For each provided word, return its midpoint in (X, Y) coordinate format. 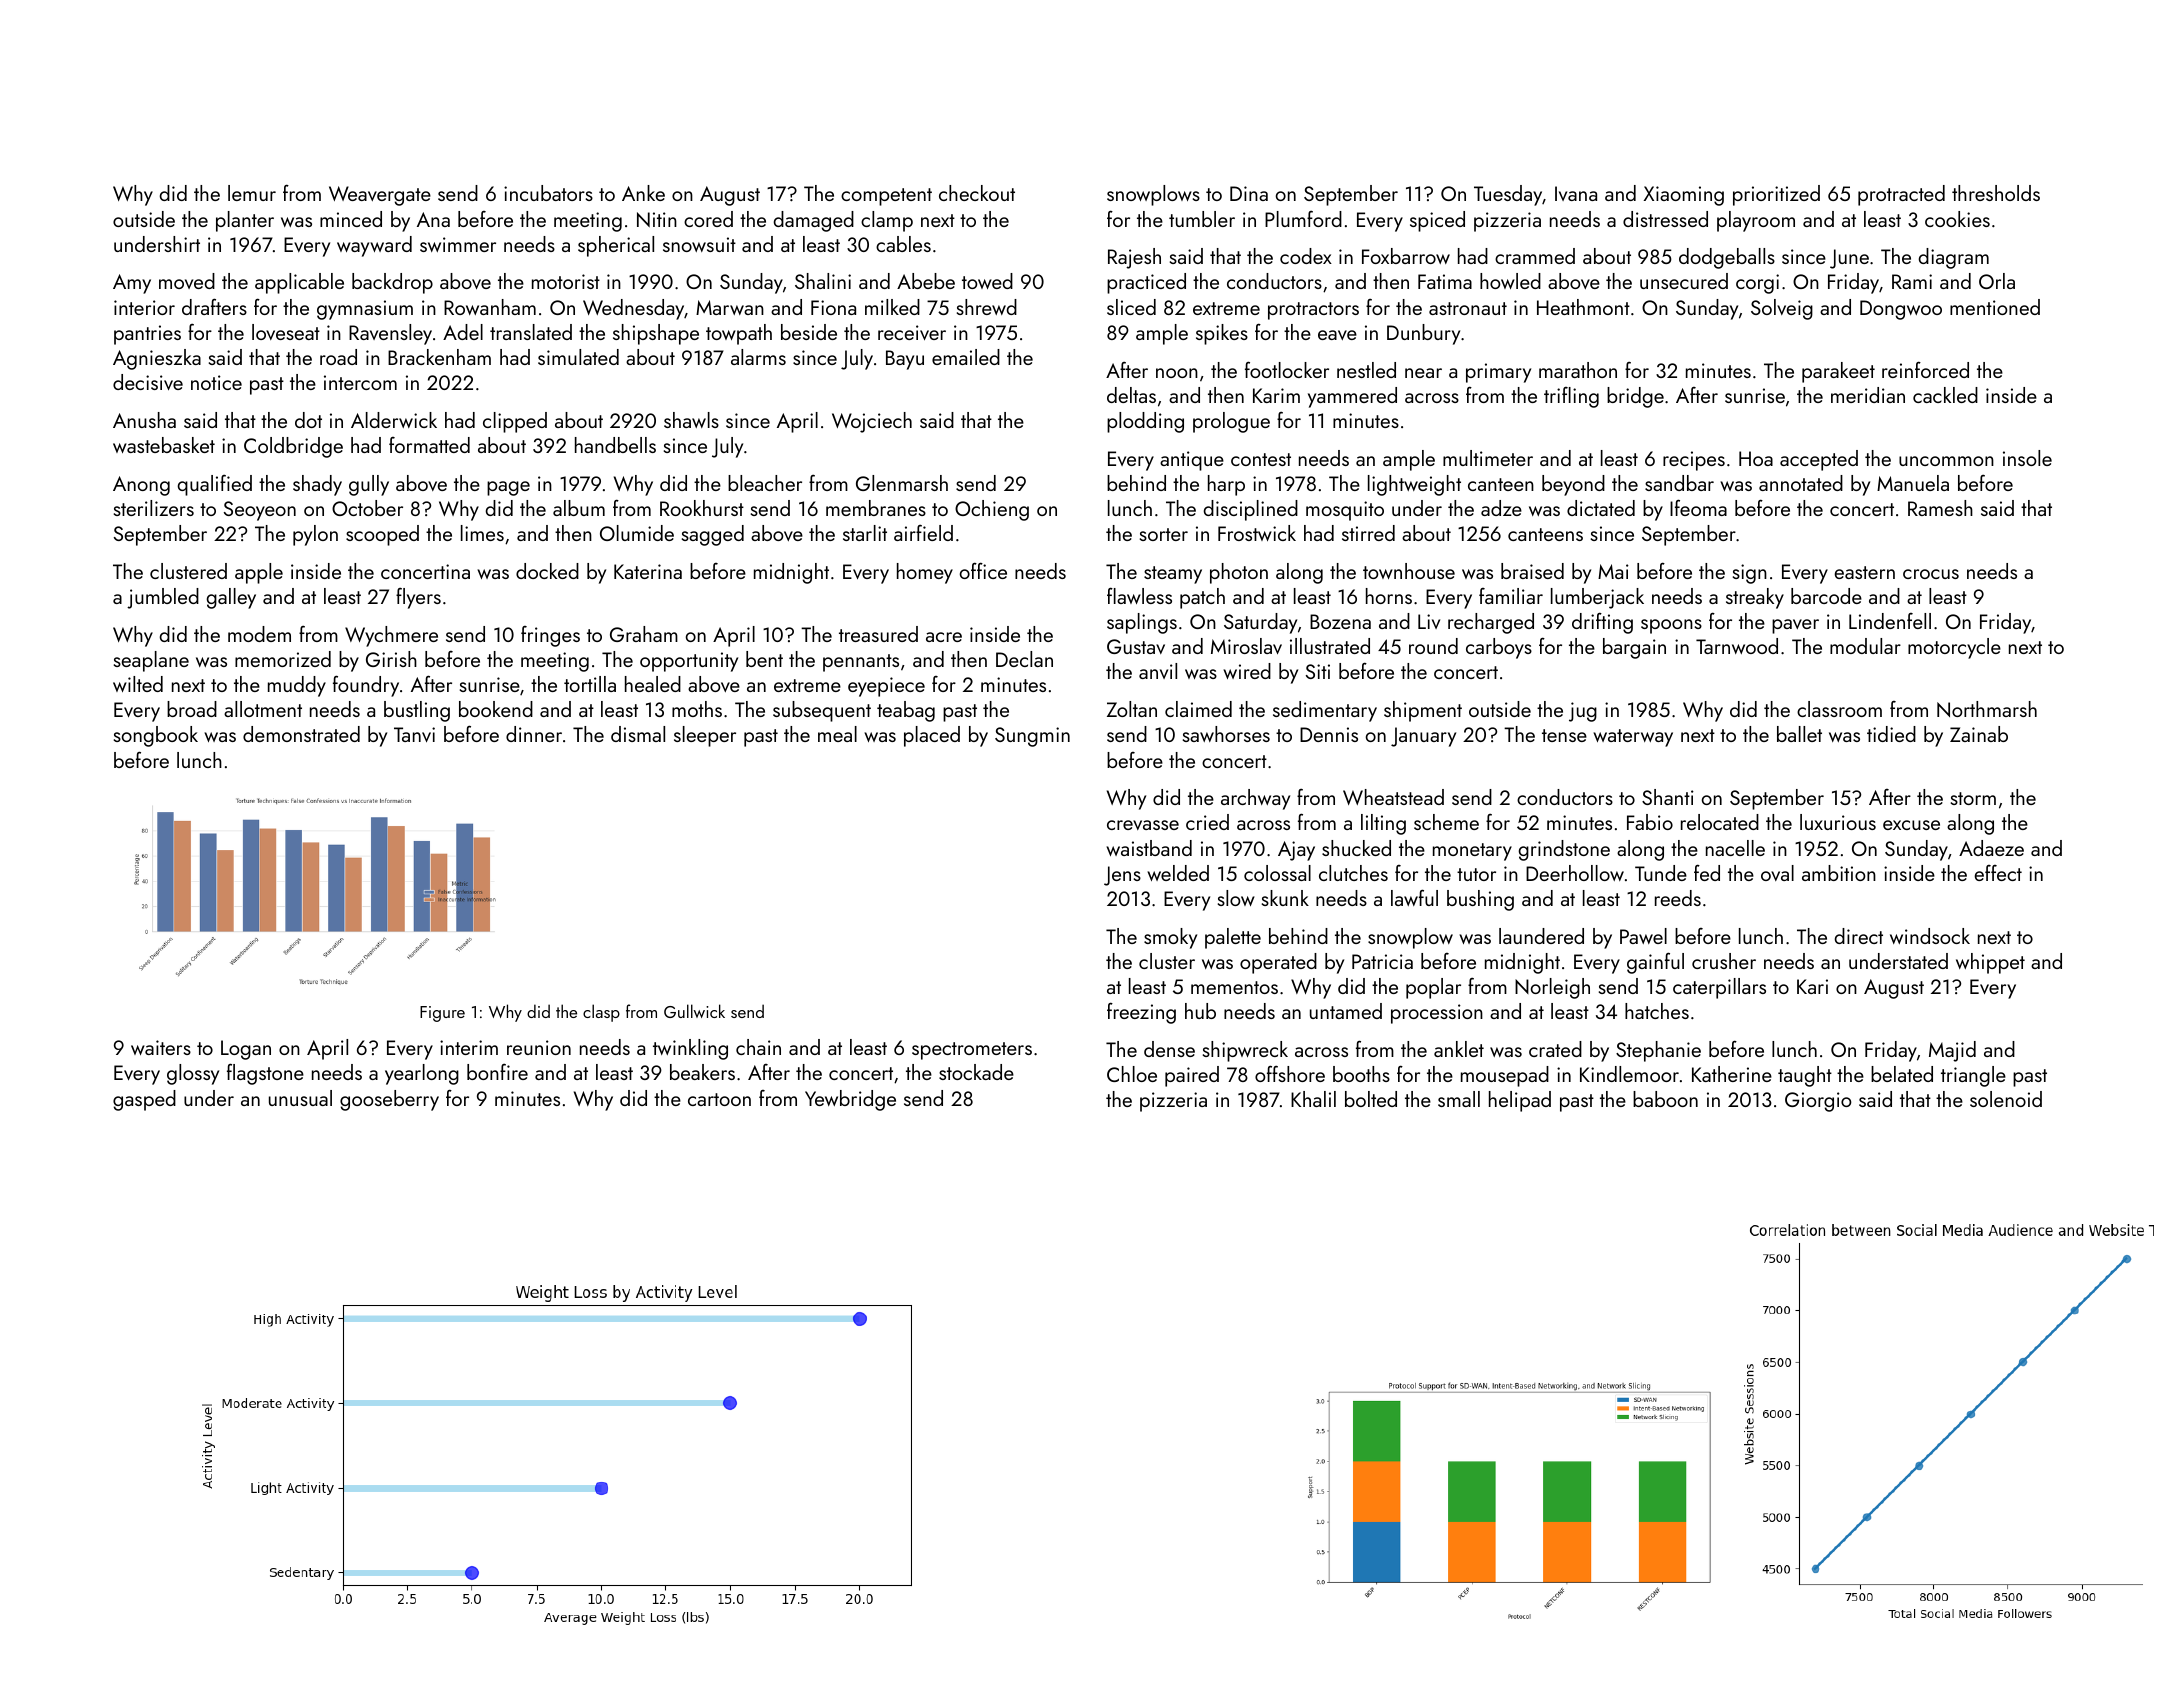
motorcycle (1954, 648)
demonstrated (301, 734)
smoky (1170, 938)
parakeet (1838, 372)
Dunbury (1423, 334)
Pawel (1643, 936)
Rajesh (1134, 258)
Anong (141, 486)
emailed (966, 357)
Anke (643, 193)
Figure (442, 1014)
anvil (1158, 671)
